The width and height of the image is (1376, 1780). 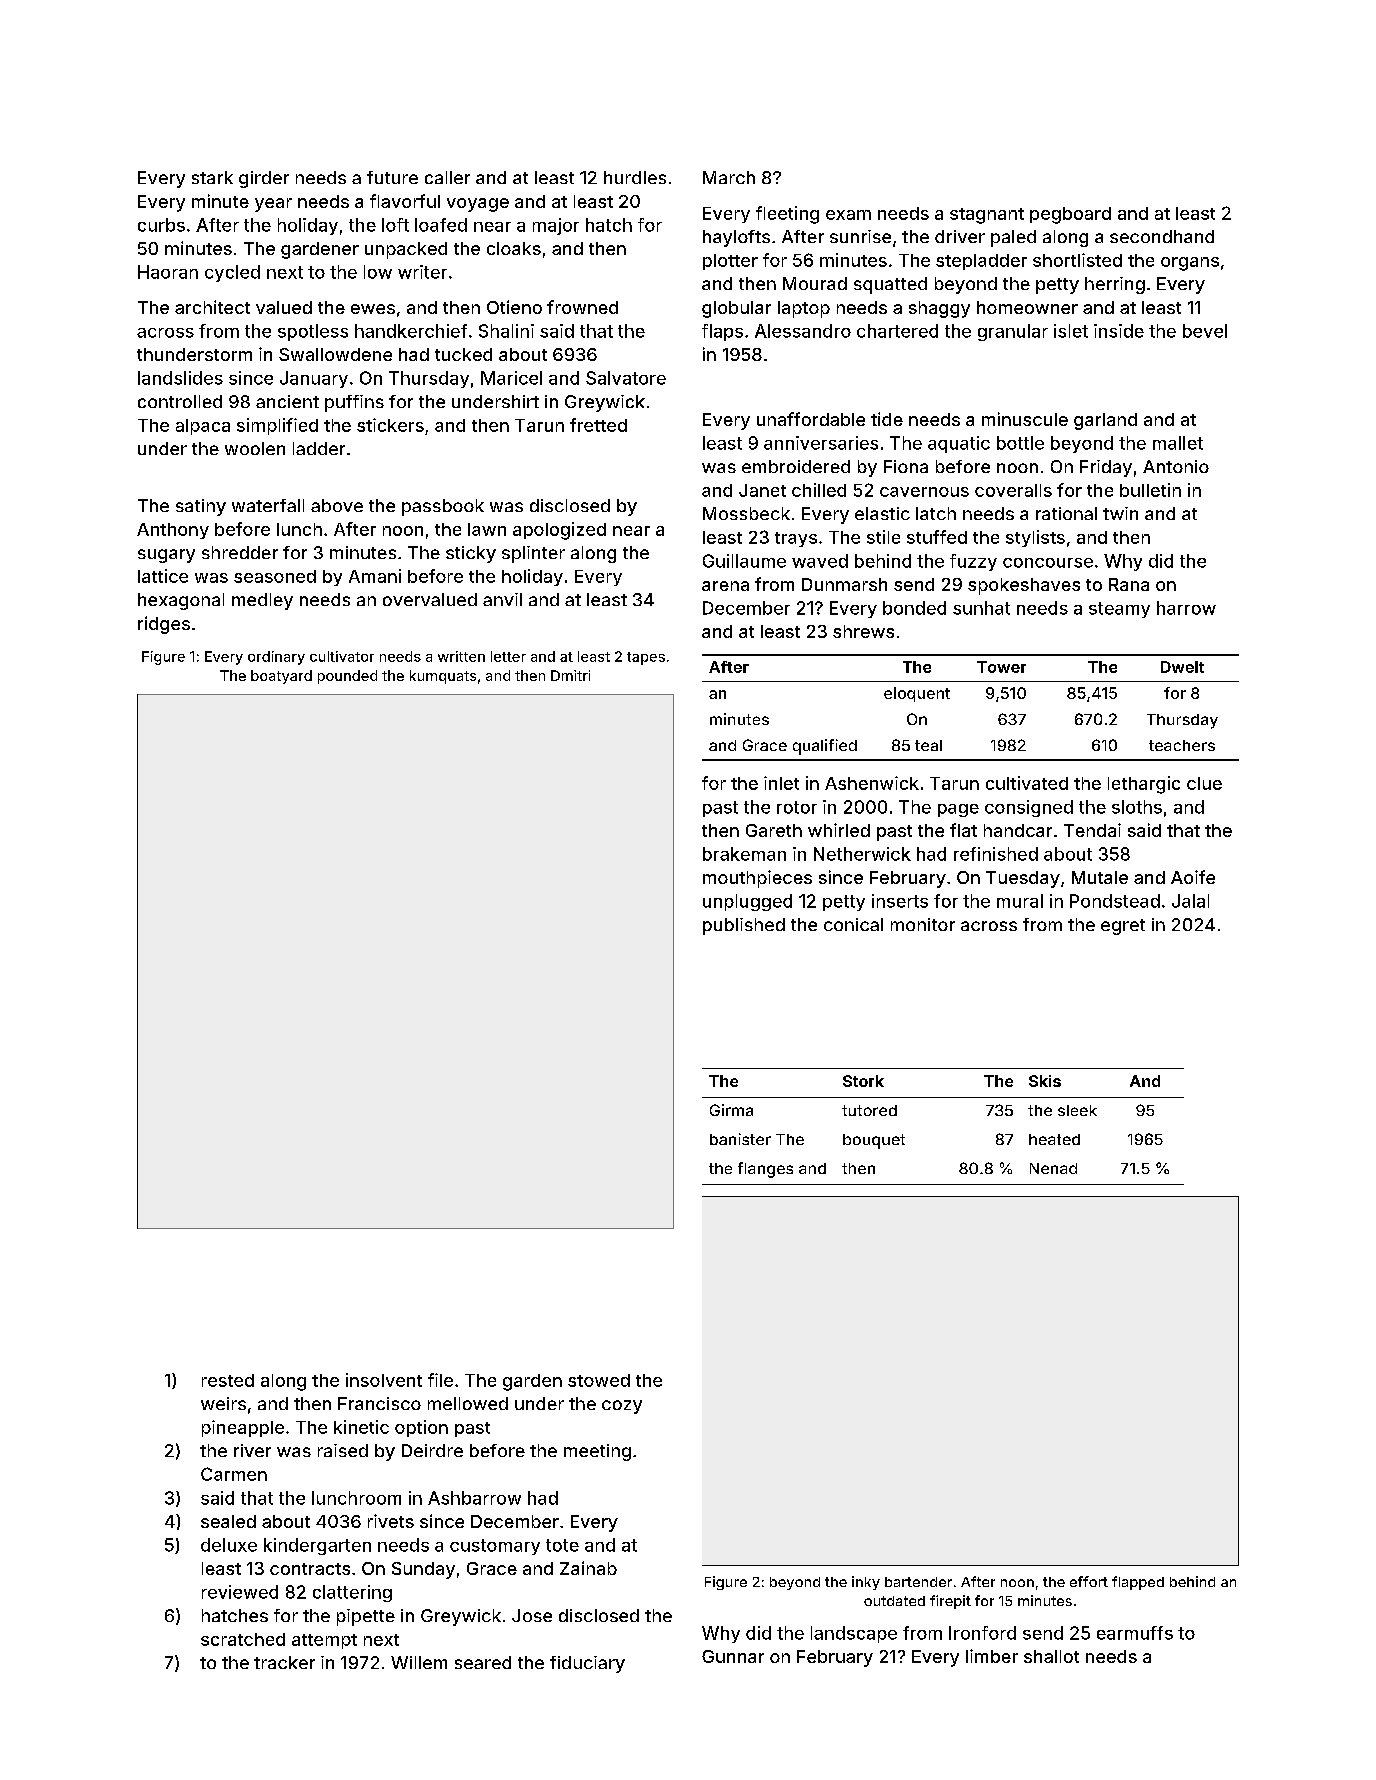 What do you see at coordinates (284, 1662) in the image?
I see `tracker` at bounding box center [284, 1662].
